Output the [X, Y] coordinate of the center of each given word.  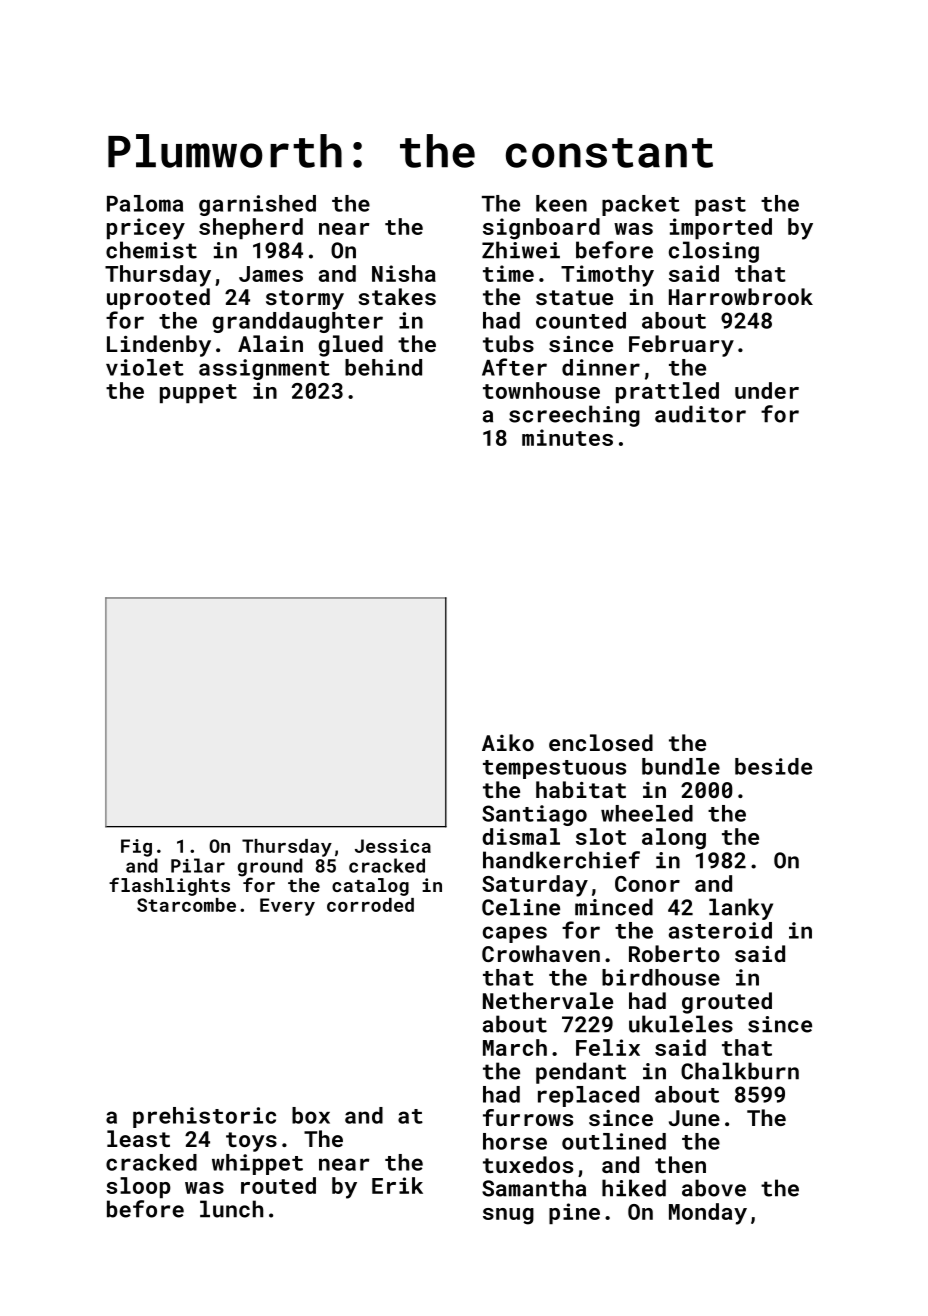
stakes [397, 296]
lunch [231, 1209]
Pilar [198, 865]
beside [773, 766]
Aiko [508, 742]
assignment [264, 369]
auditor [700, 414]
